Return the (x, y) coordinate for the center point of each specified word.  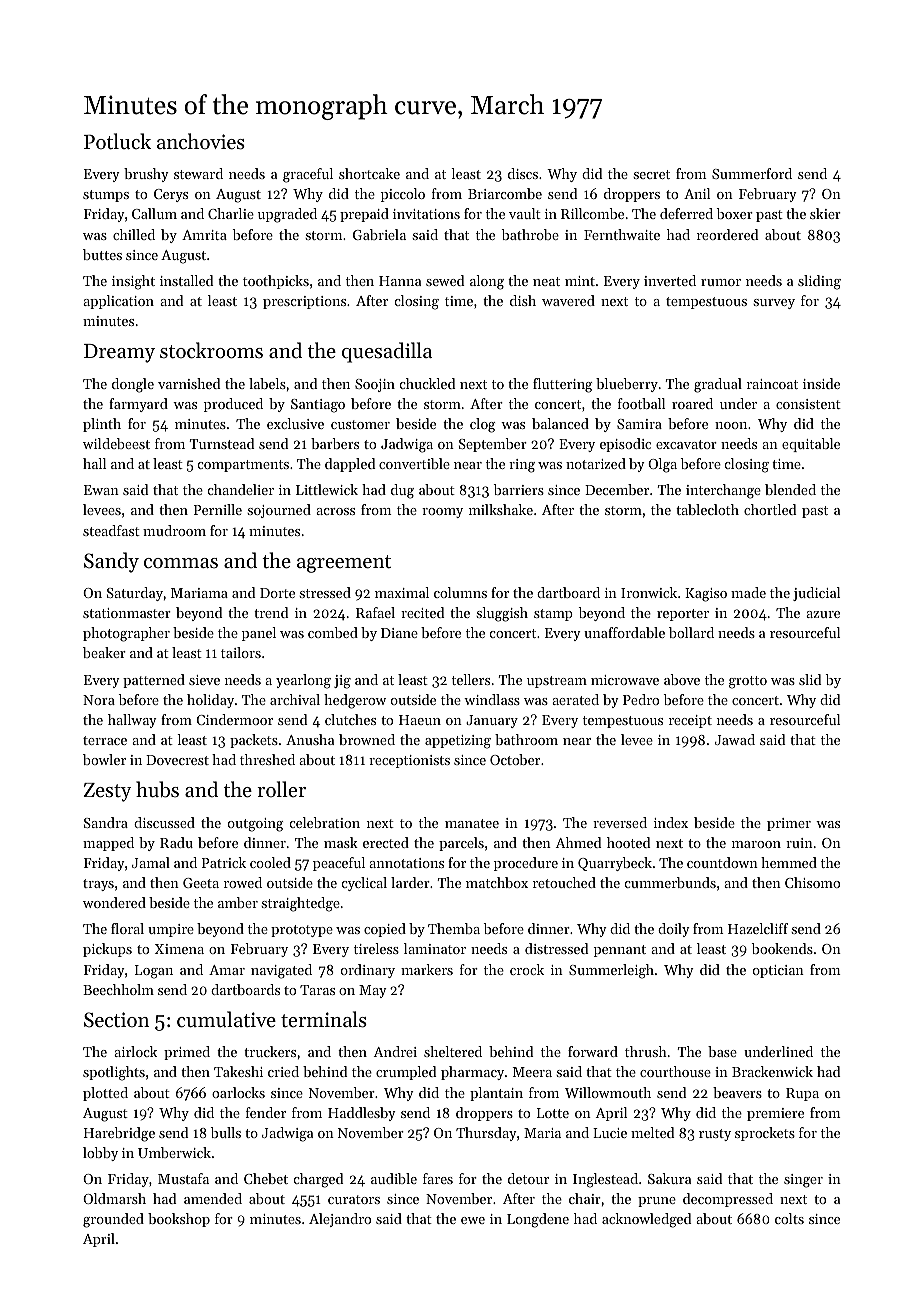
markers (427, 969)
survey (774, 304)
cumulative (226, 1019)
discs (523, 173)
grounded (113, 1220)
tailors (241, 652)
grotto (748, 682)
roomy (442, 513)
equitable (811, 445)
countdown (722, 862)
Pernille (218, 509)
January (492, 721)
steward (198, 173)
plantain (496, 1094)
